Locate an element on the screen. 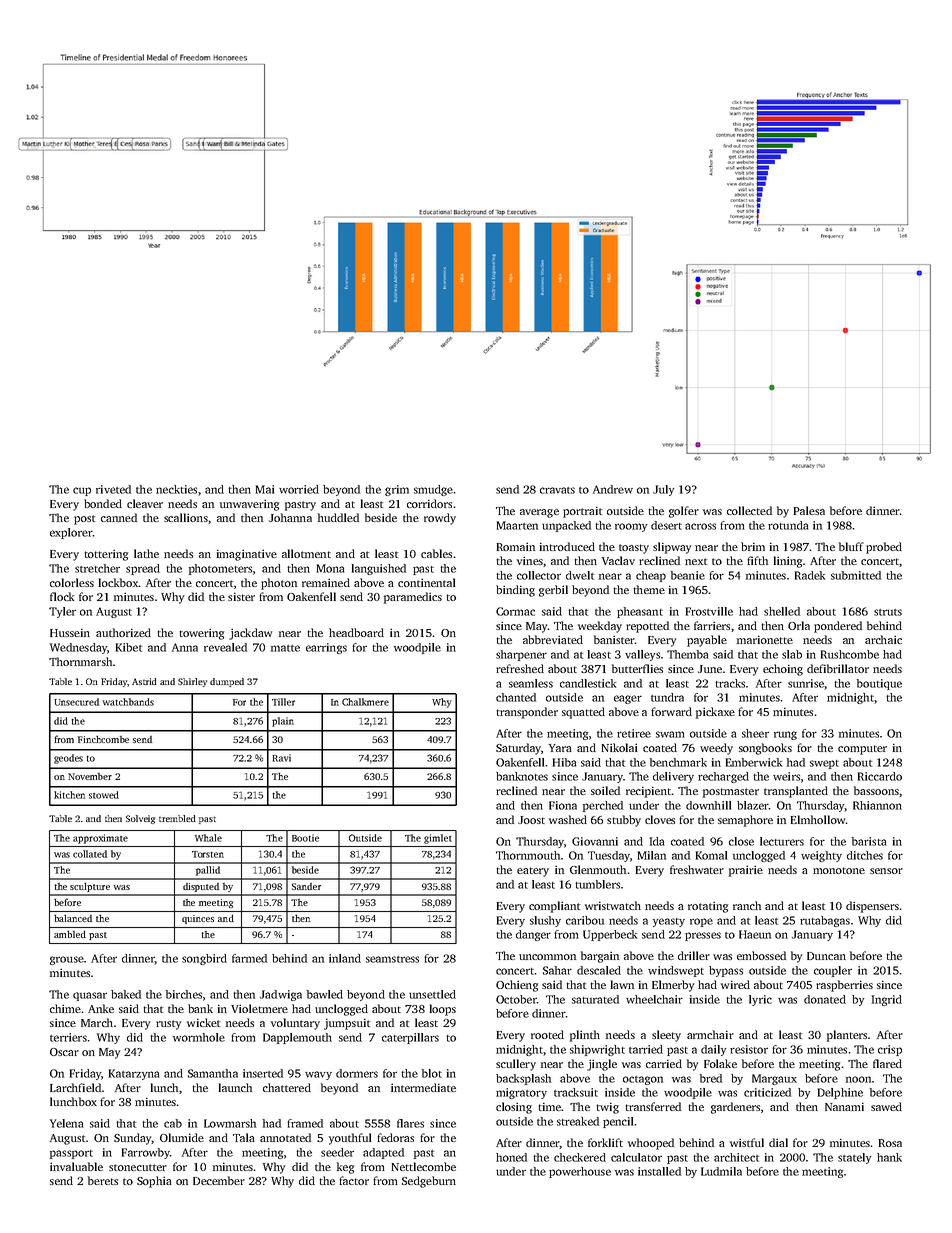 Image resolution: width=952 pixels, height=1233 pixels. unwavering is located at coordinates (249, 505).
